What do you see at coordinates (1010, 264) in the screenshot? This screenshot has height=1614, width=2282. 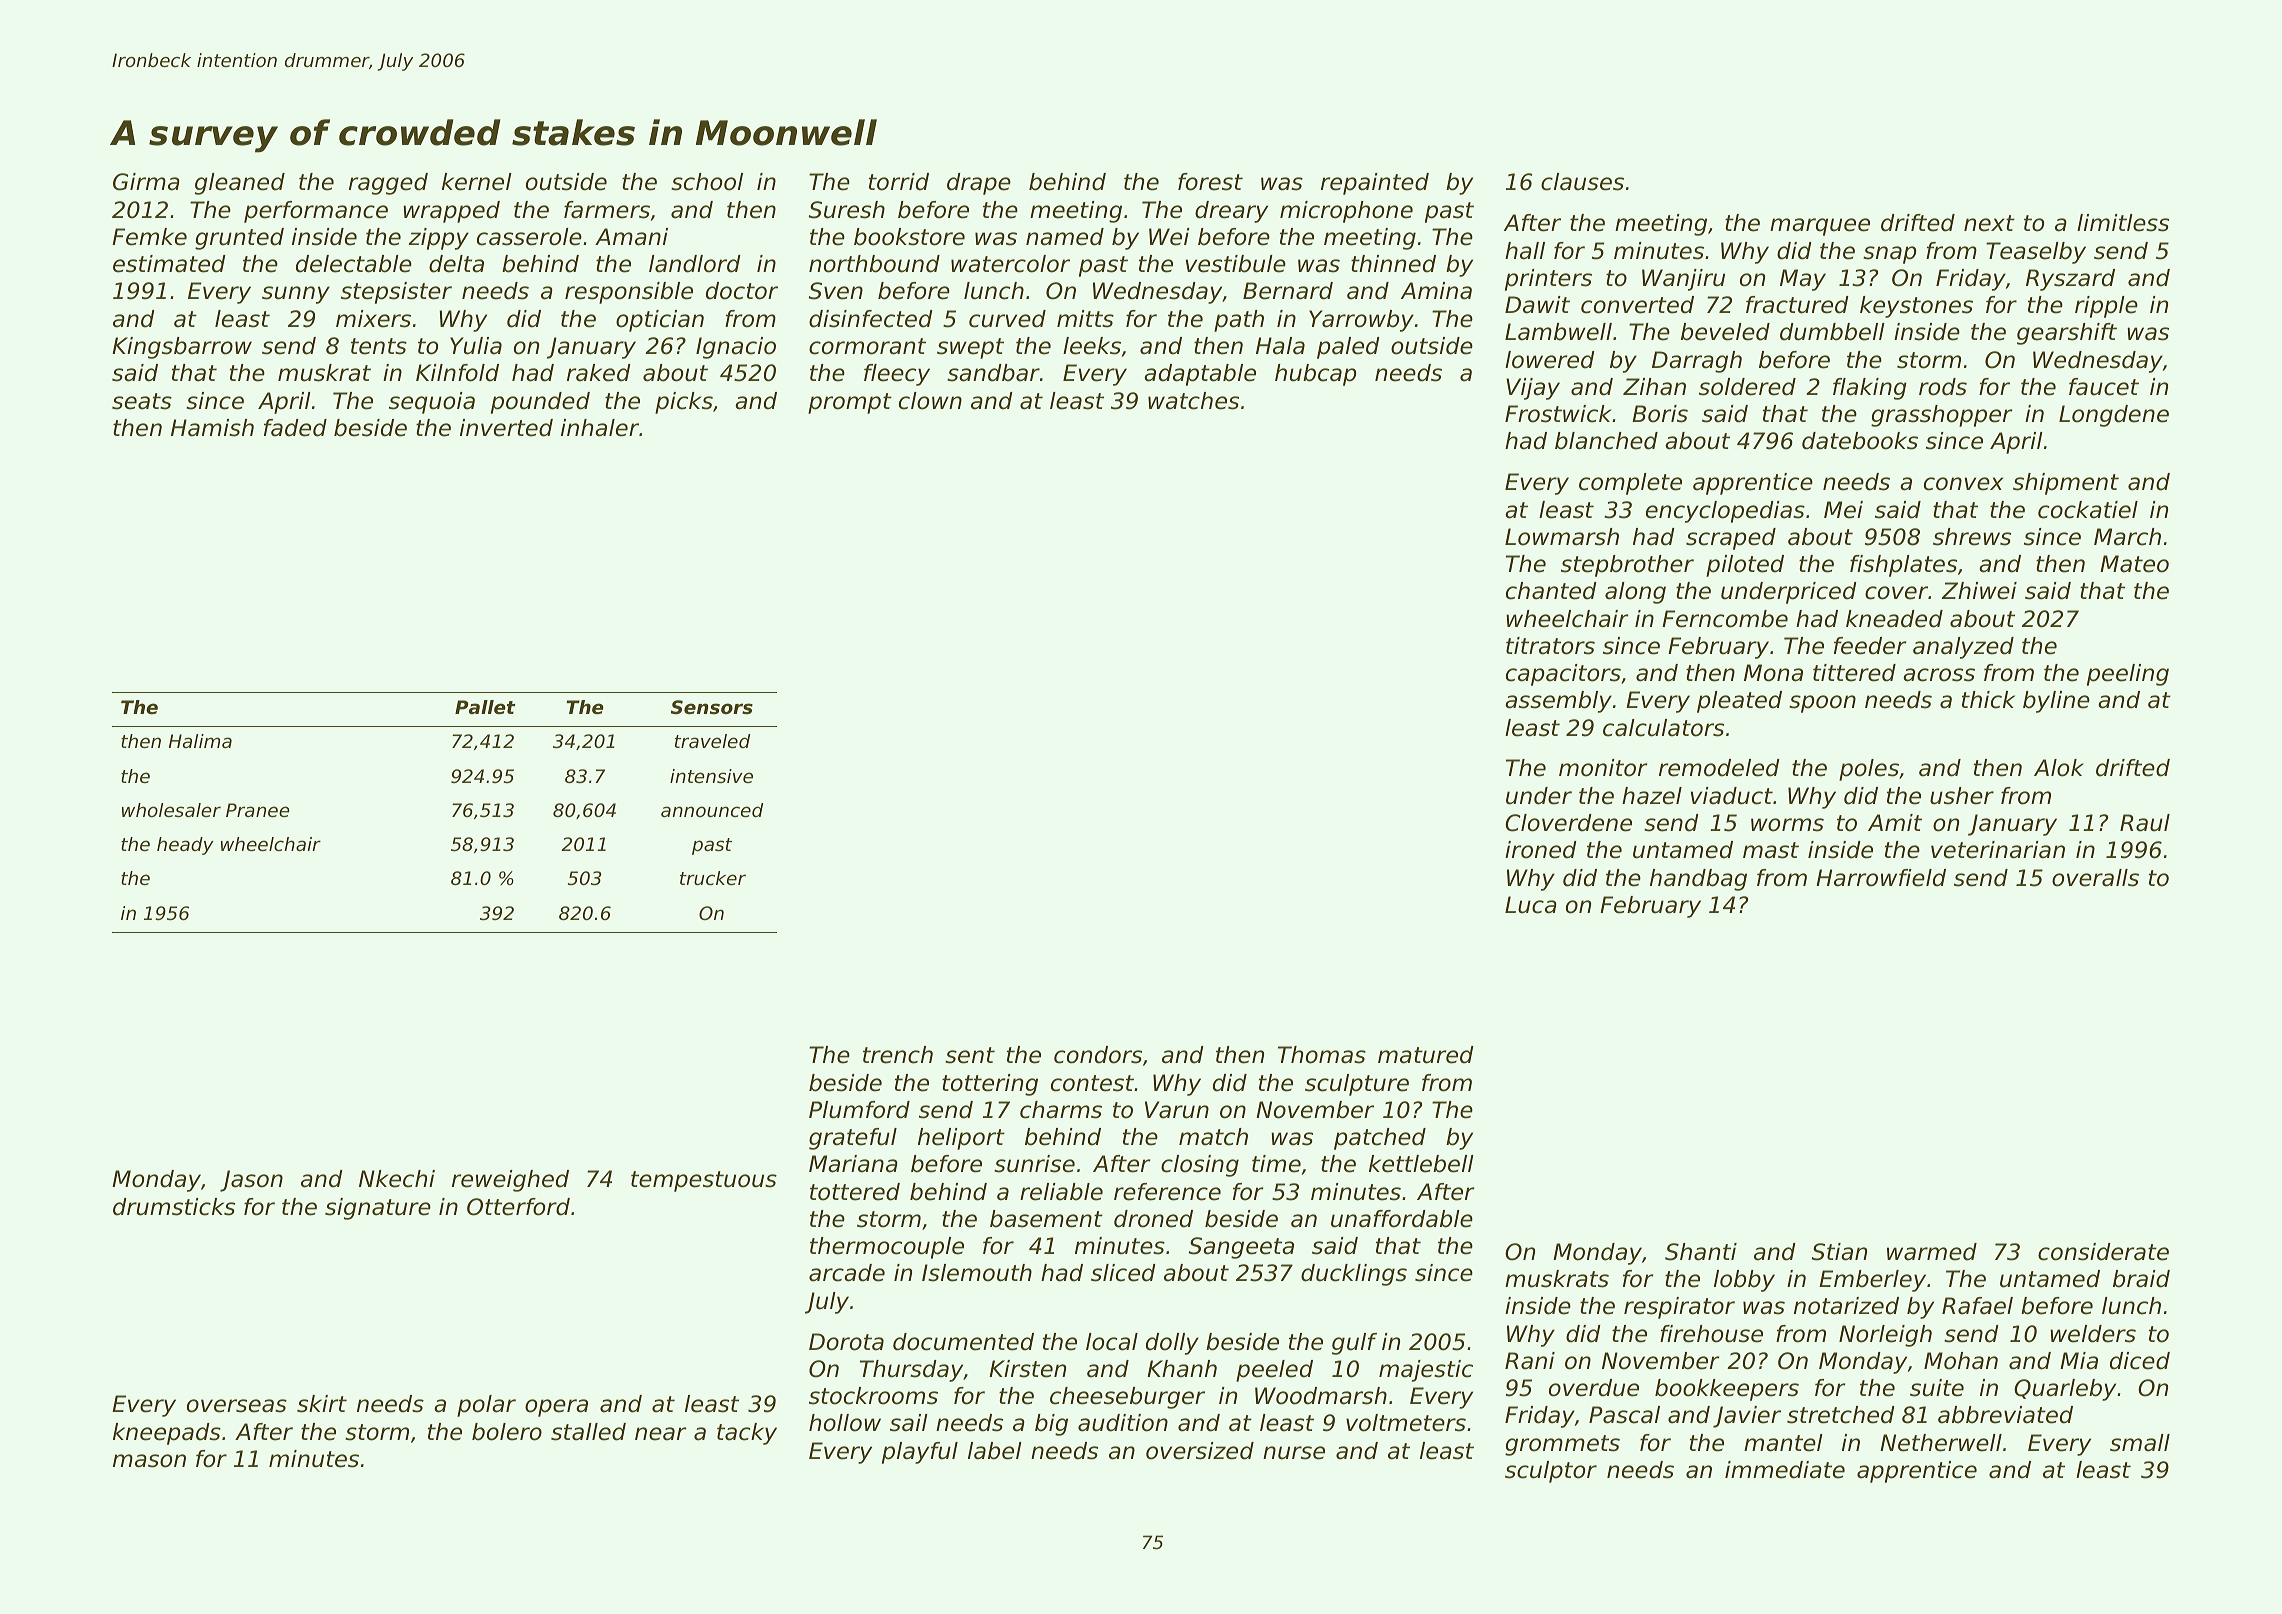 I see `watercolor` at bounding box center [1010, 264].
